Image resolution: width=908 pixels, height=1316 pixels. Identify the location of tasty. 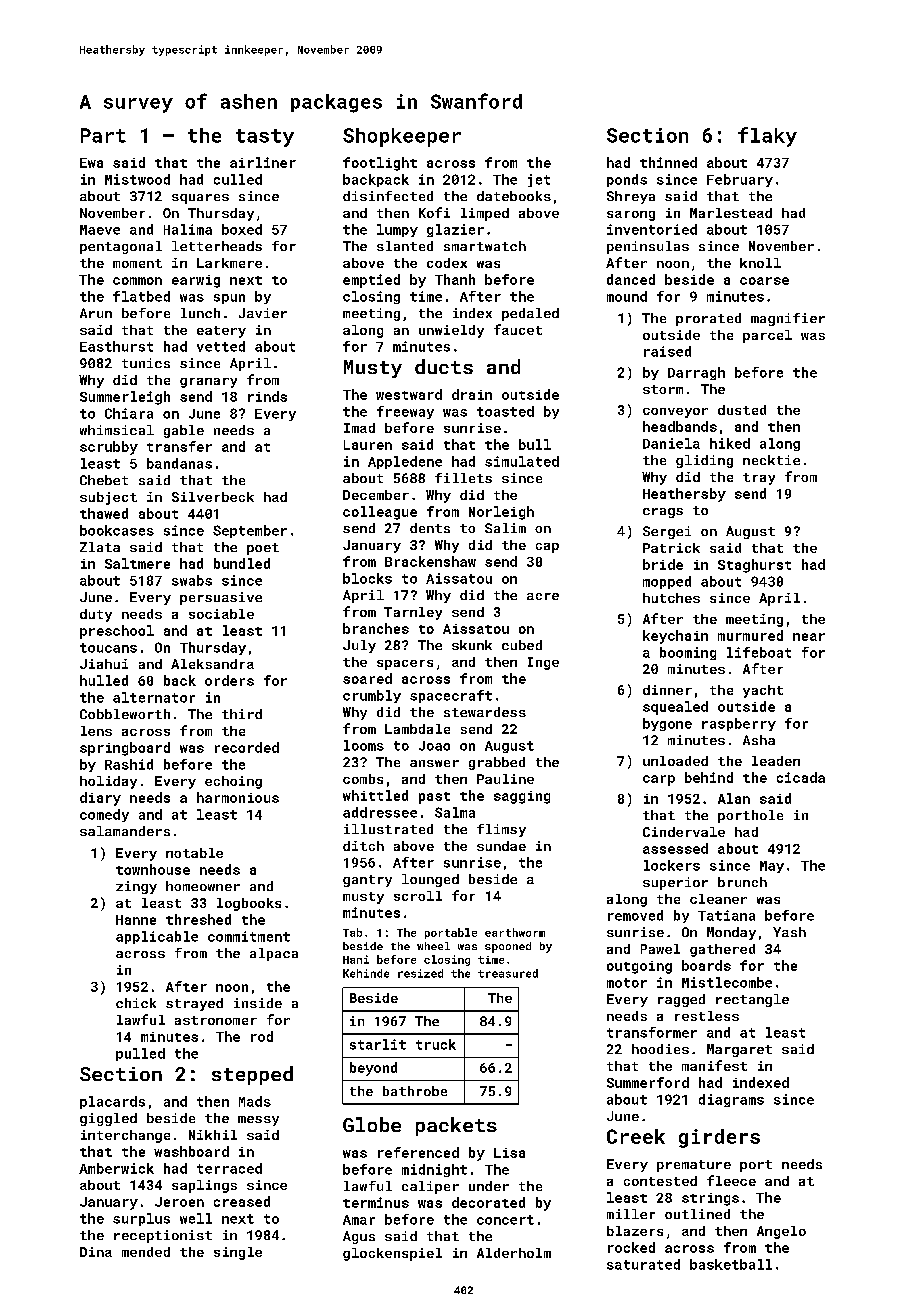
(265, 138).
